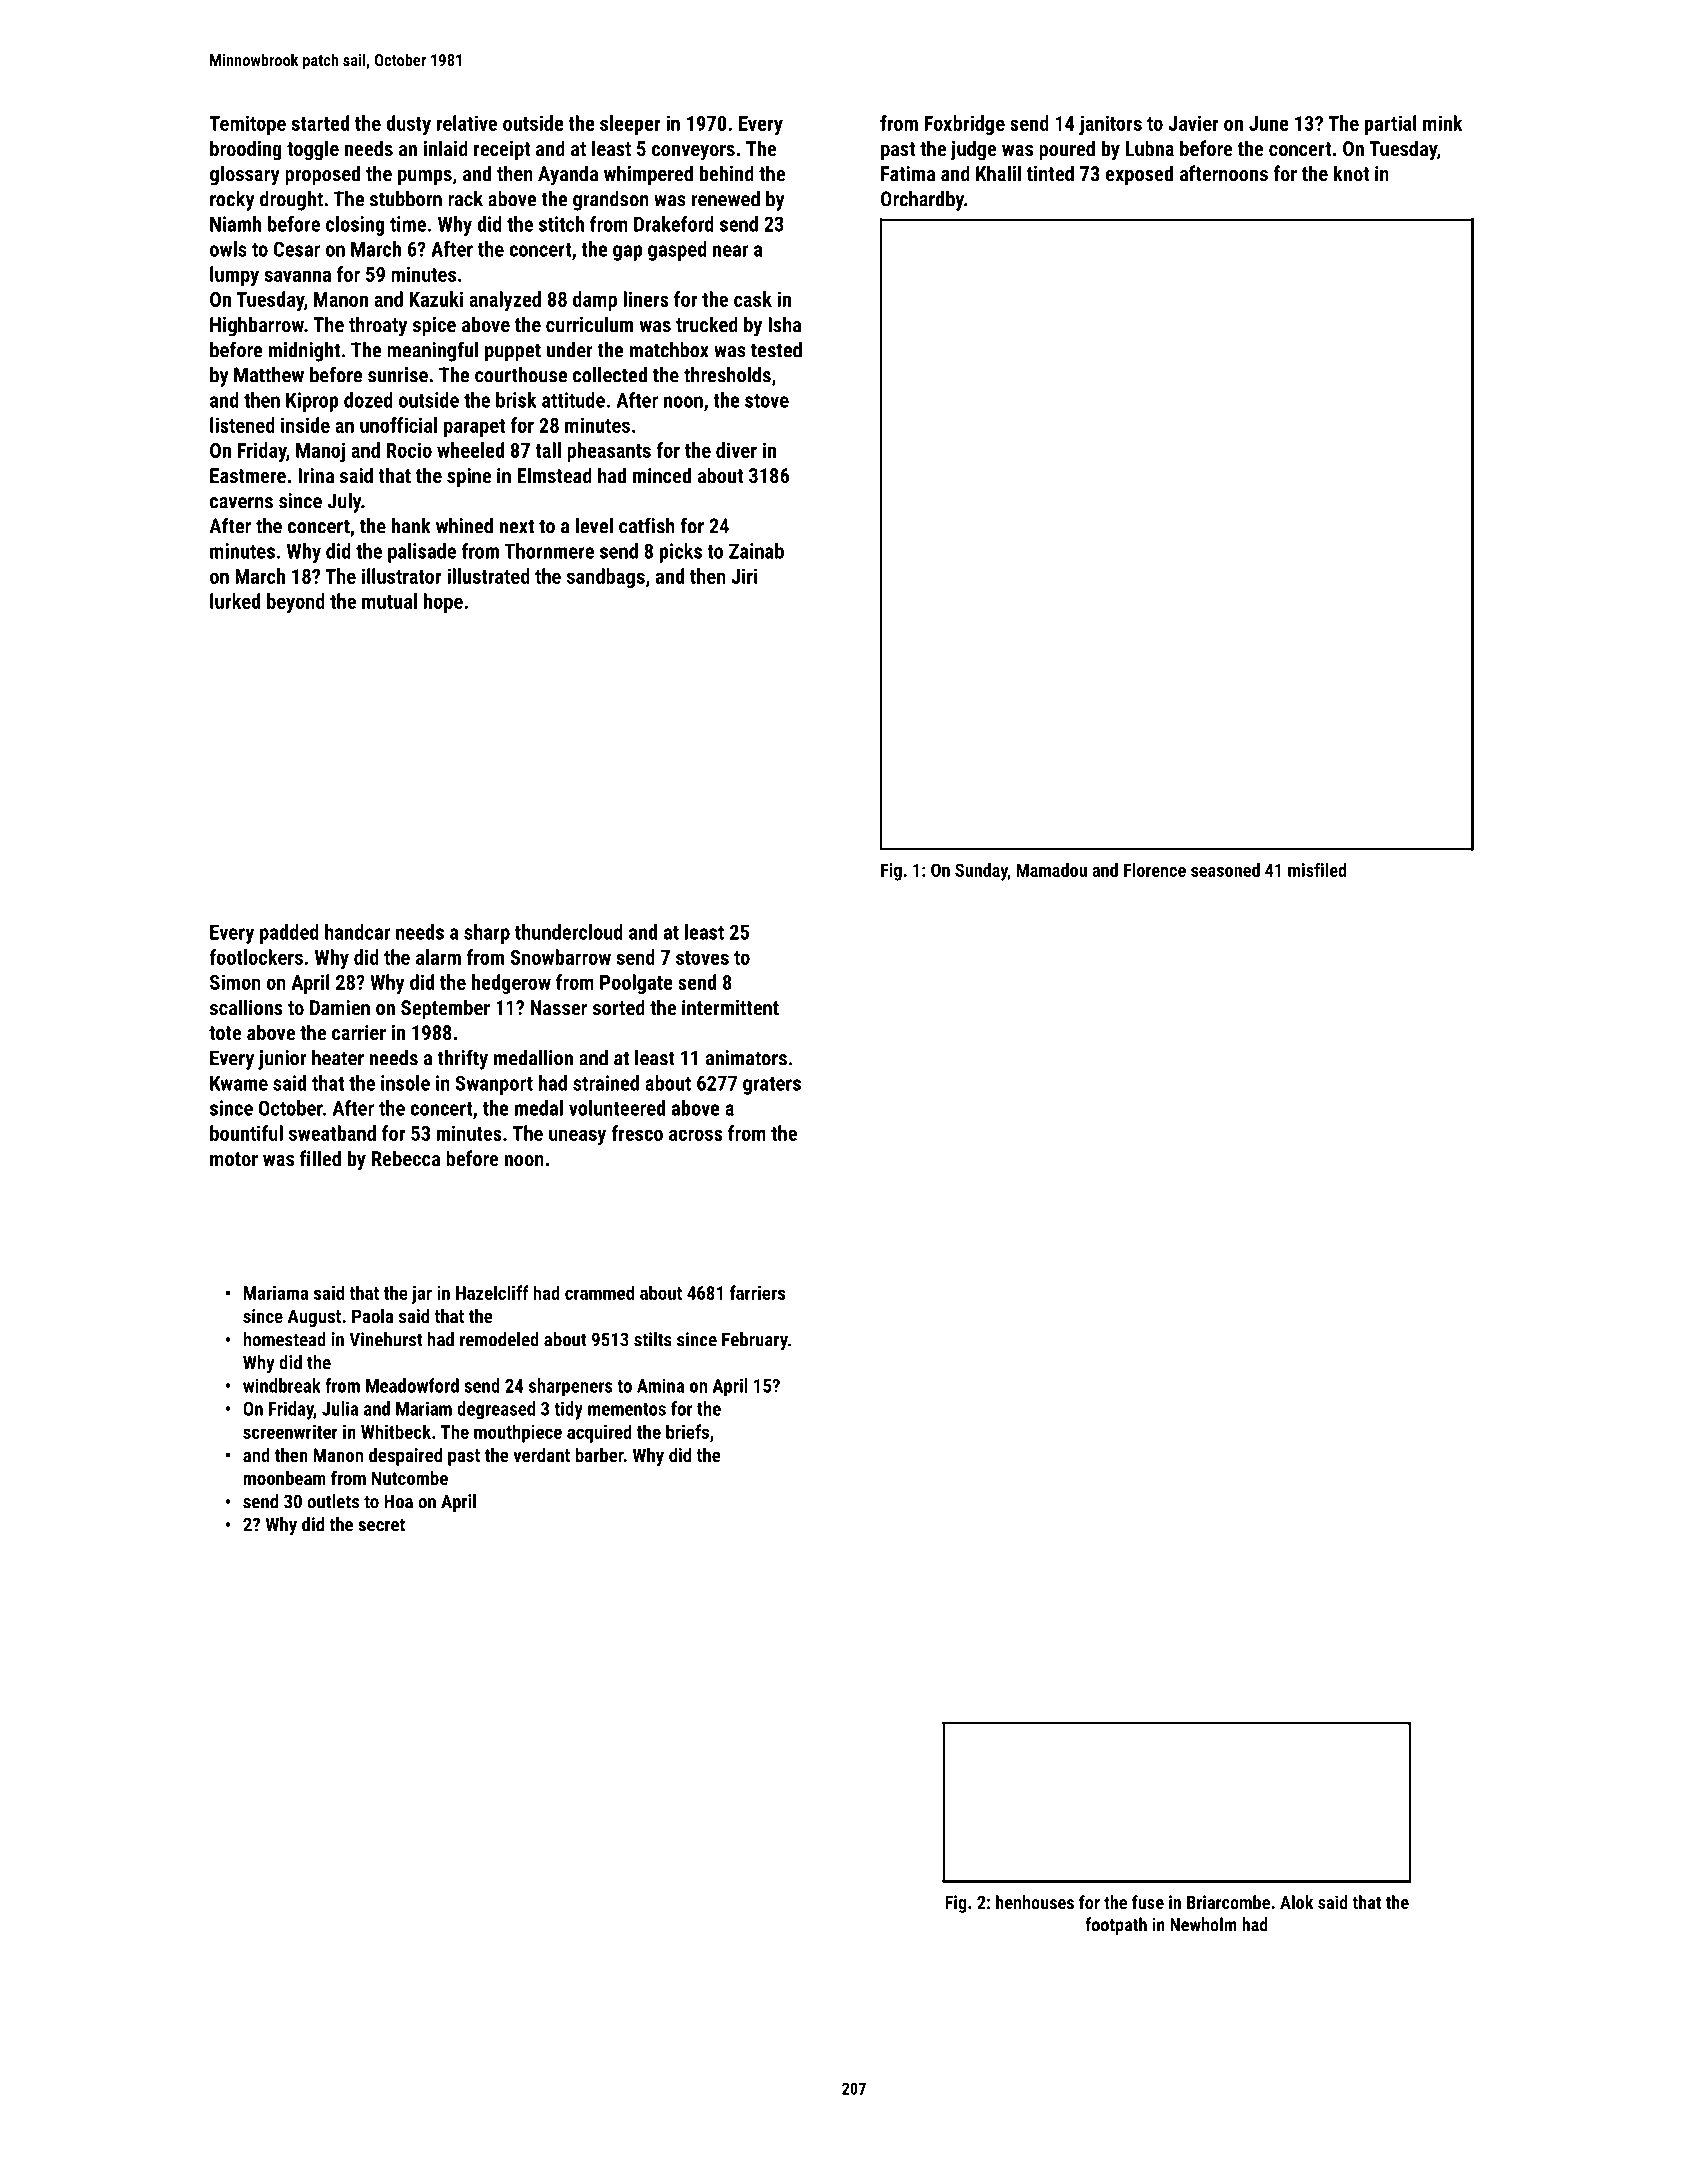 The width and height of the screenshot is (1683, 2178). What do you see at coordinates (1052, 870) in the screenshot?
I see `Mamadou` at bounding box center [1052, 870].
